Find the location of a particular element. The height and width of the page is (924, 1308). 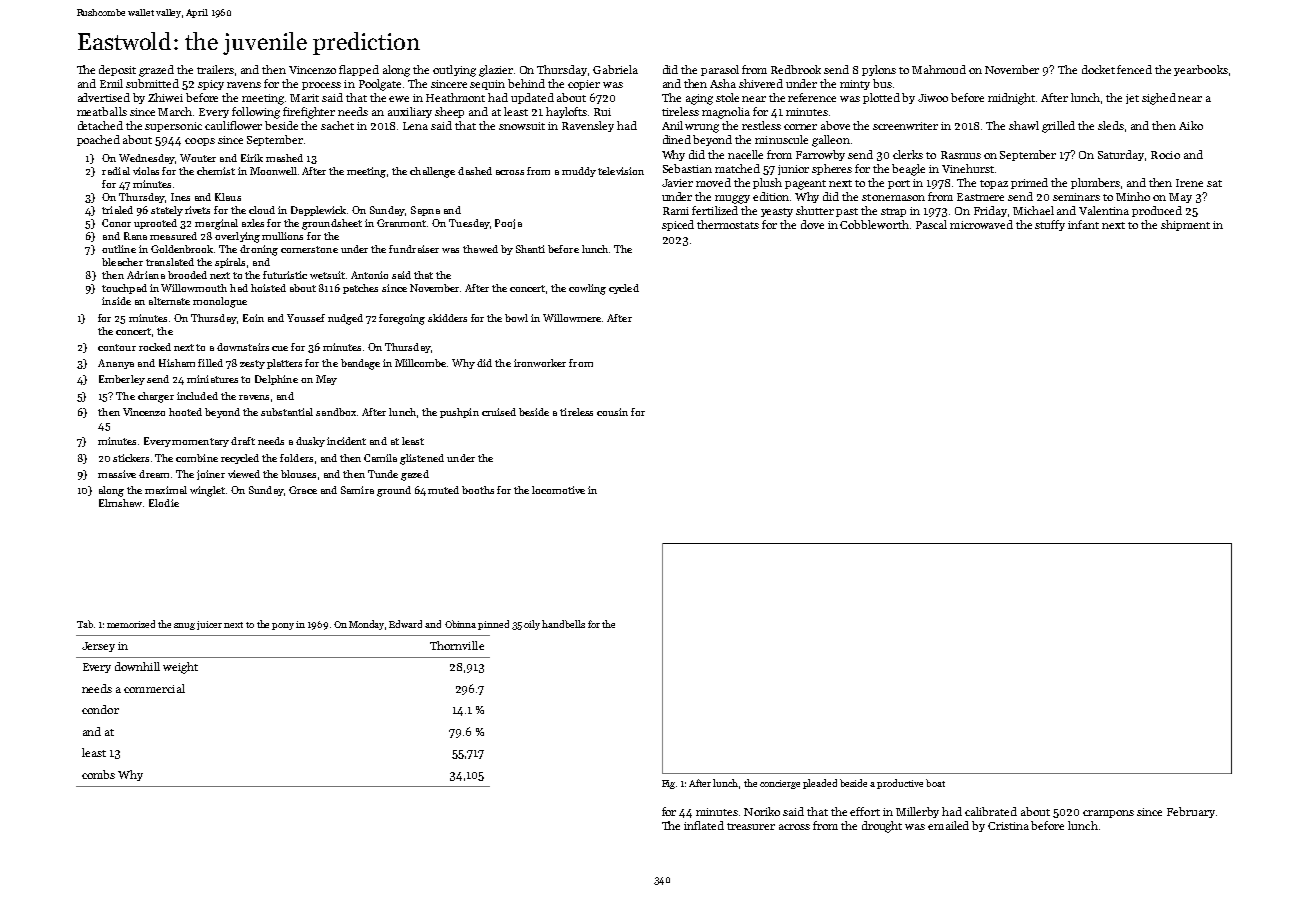

shipment is located at coordinates (1185, 225).
